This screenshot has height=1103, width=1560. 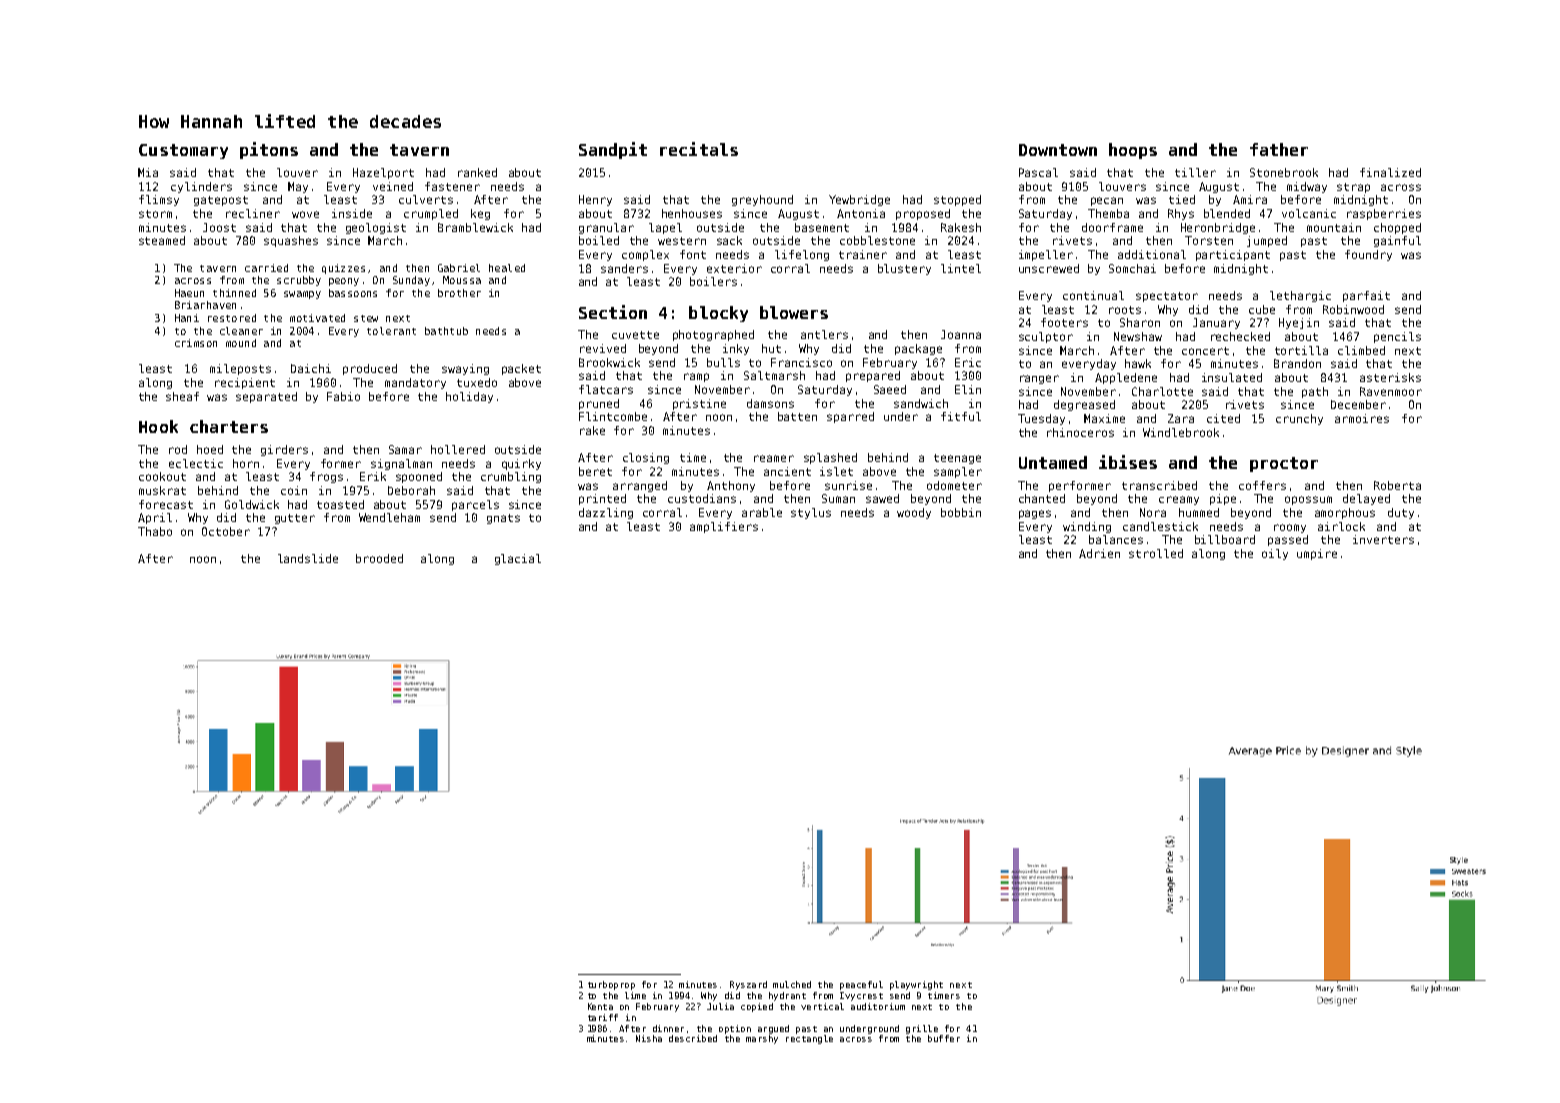 What do you see at coordinates (311, 368) in the screenshot?
I see `Daichi` at bounding box center [311, 368].
